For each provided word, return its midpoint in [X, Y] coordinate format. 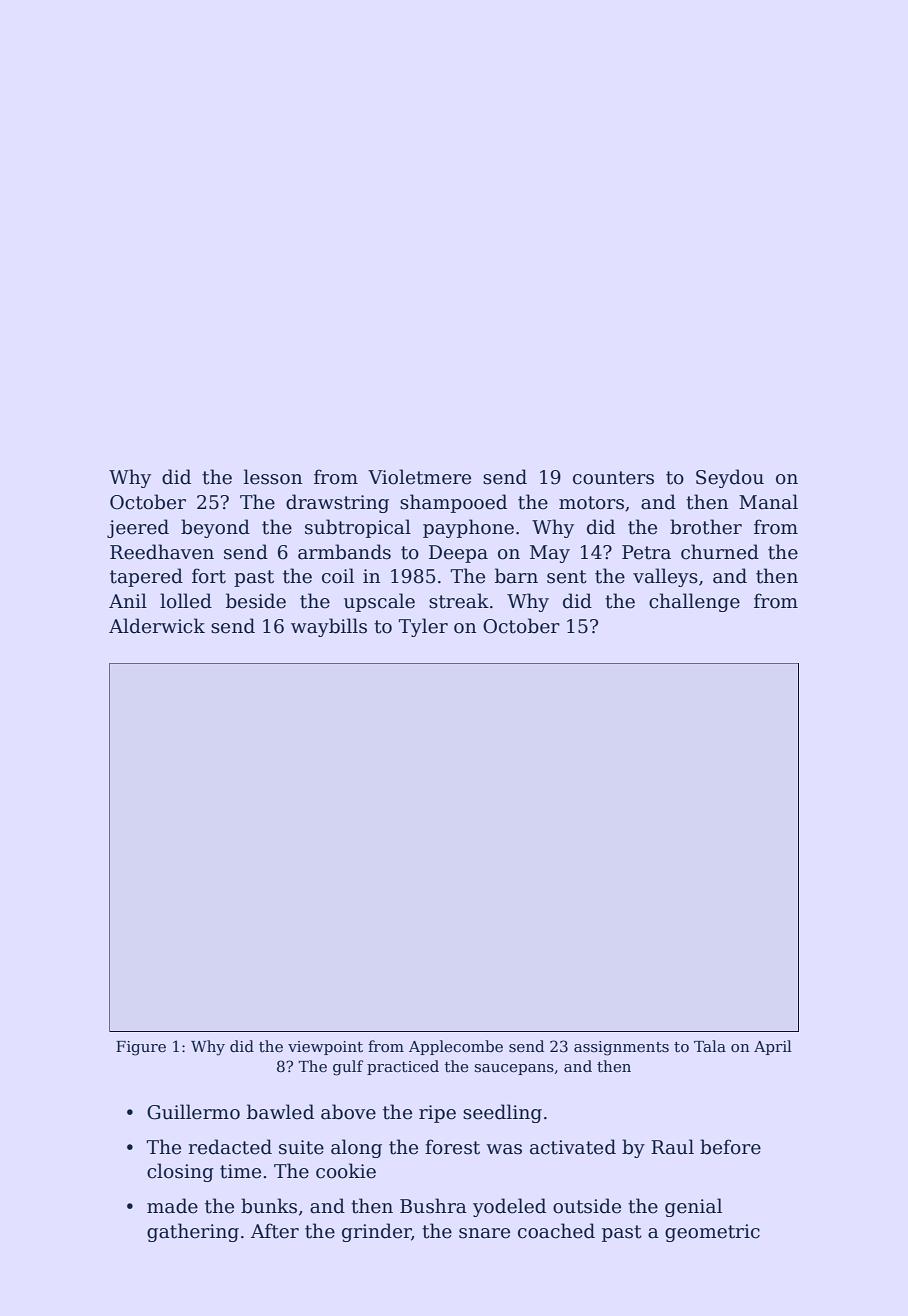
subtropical [358, 528]
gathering [193, 1232]
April [773, 1047]
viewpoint [325, 1048]
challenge [694, 602]
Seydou [730, 478]
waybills [329, 627]
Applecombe [456, 1047]
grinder [377, 1232]
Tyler [423, 627]
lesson [273, 477]
